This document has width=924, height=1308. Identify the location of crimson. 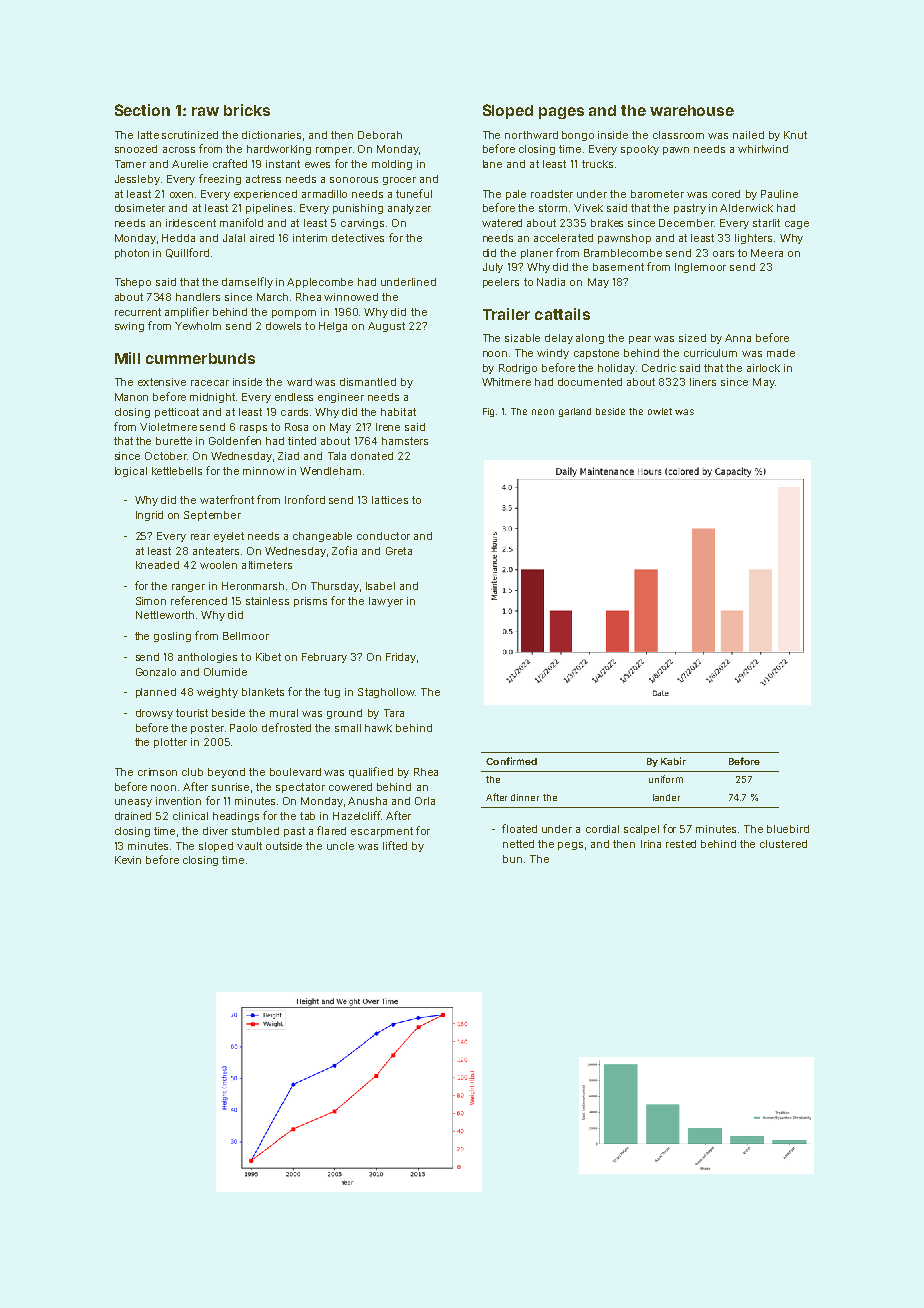
(157, 772).
